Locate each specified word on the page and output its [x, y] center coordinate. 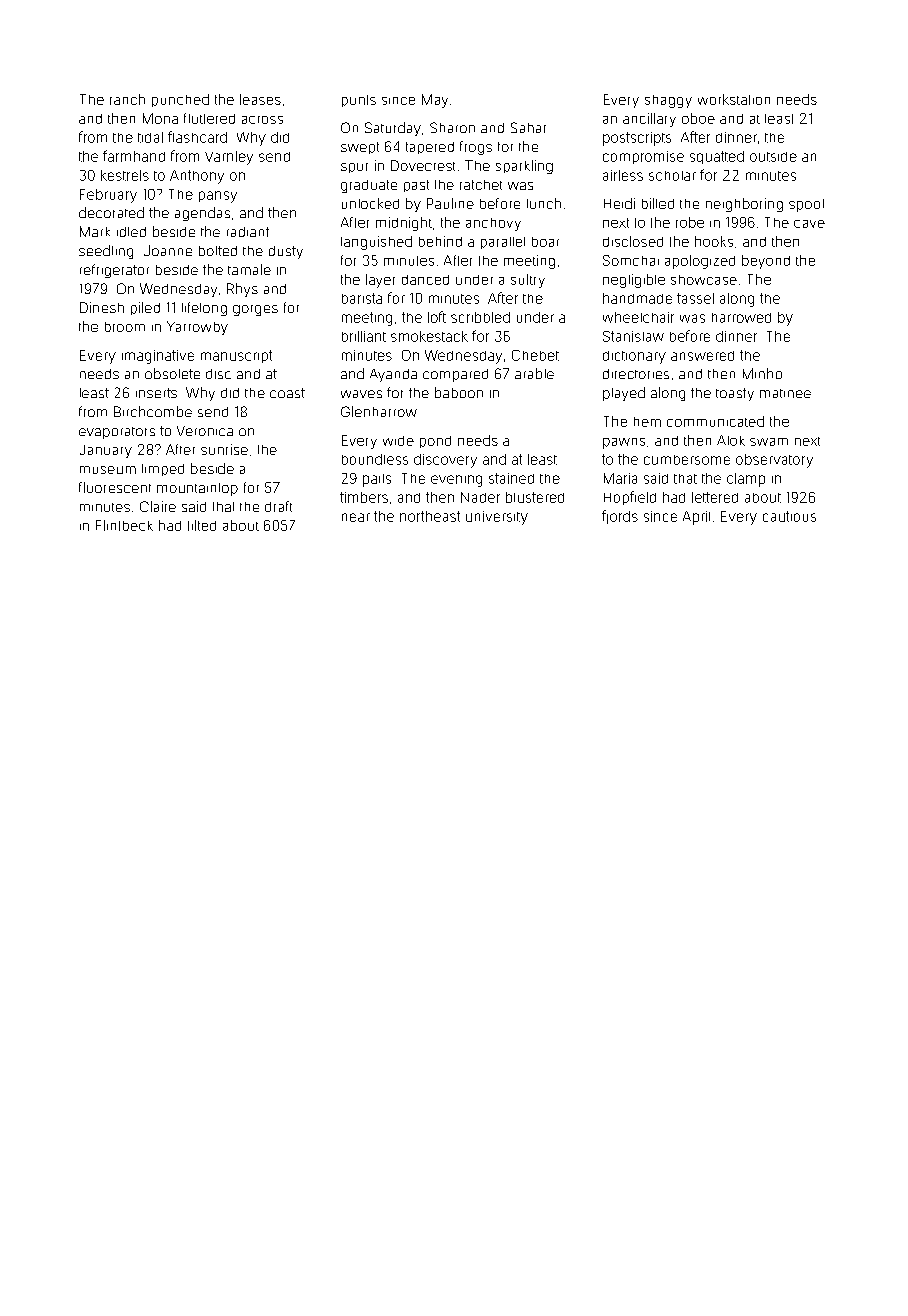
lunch [544, 203]
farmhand [134, 156]
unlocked [370, 203]
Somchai [631, 260]
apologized [700, 262]
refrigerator [114, 271]
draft [278, 506]
